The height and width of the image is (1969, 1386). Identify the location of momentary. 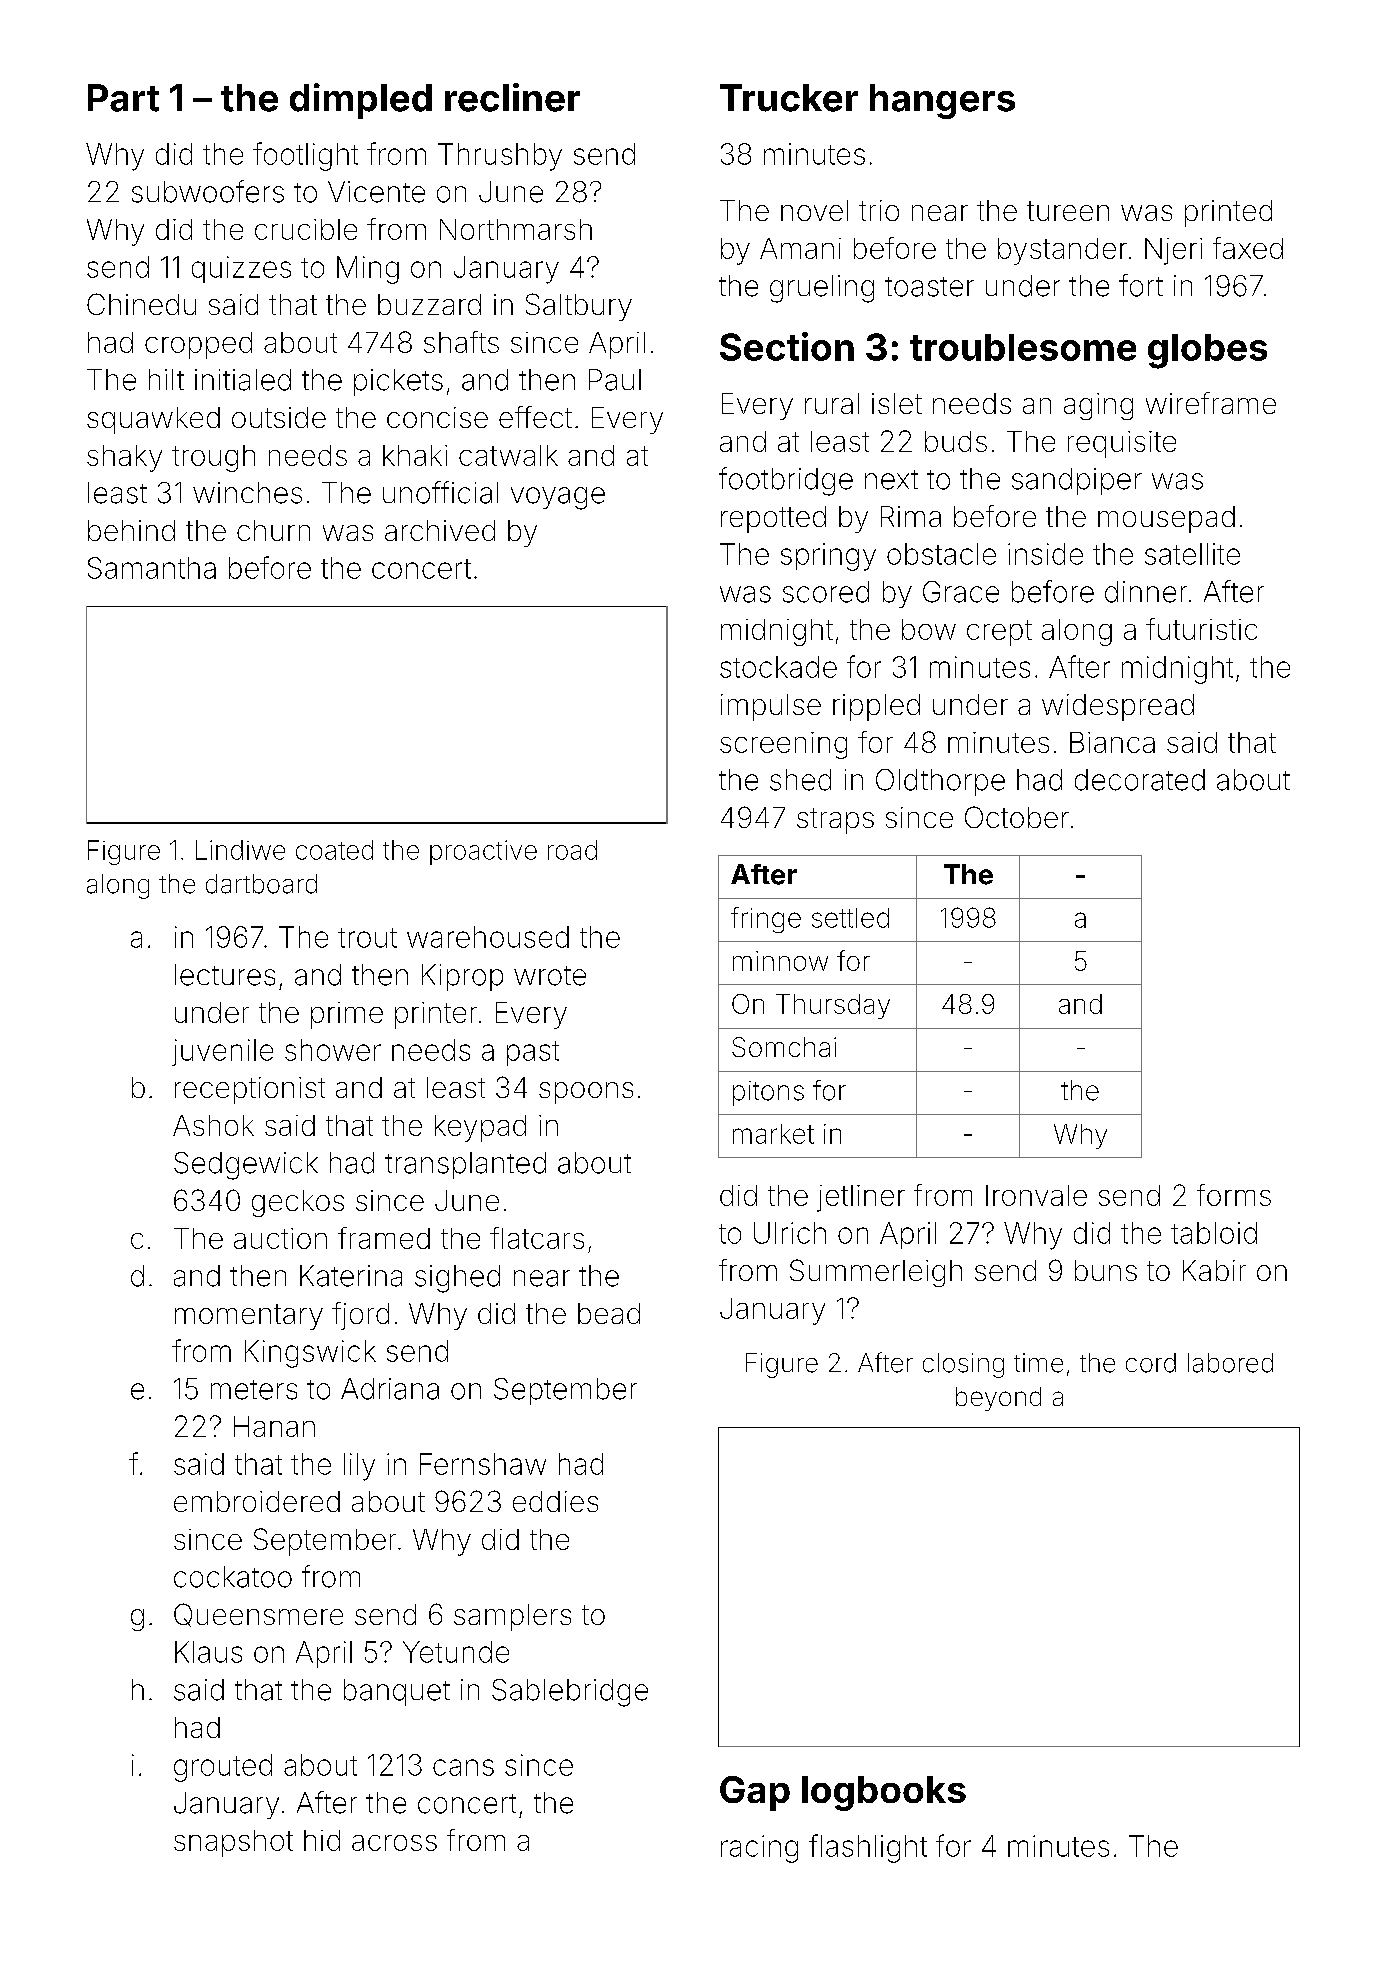
(249, 1317).
